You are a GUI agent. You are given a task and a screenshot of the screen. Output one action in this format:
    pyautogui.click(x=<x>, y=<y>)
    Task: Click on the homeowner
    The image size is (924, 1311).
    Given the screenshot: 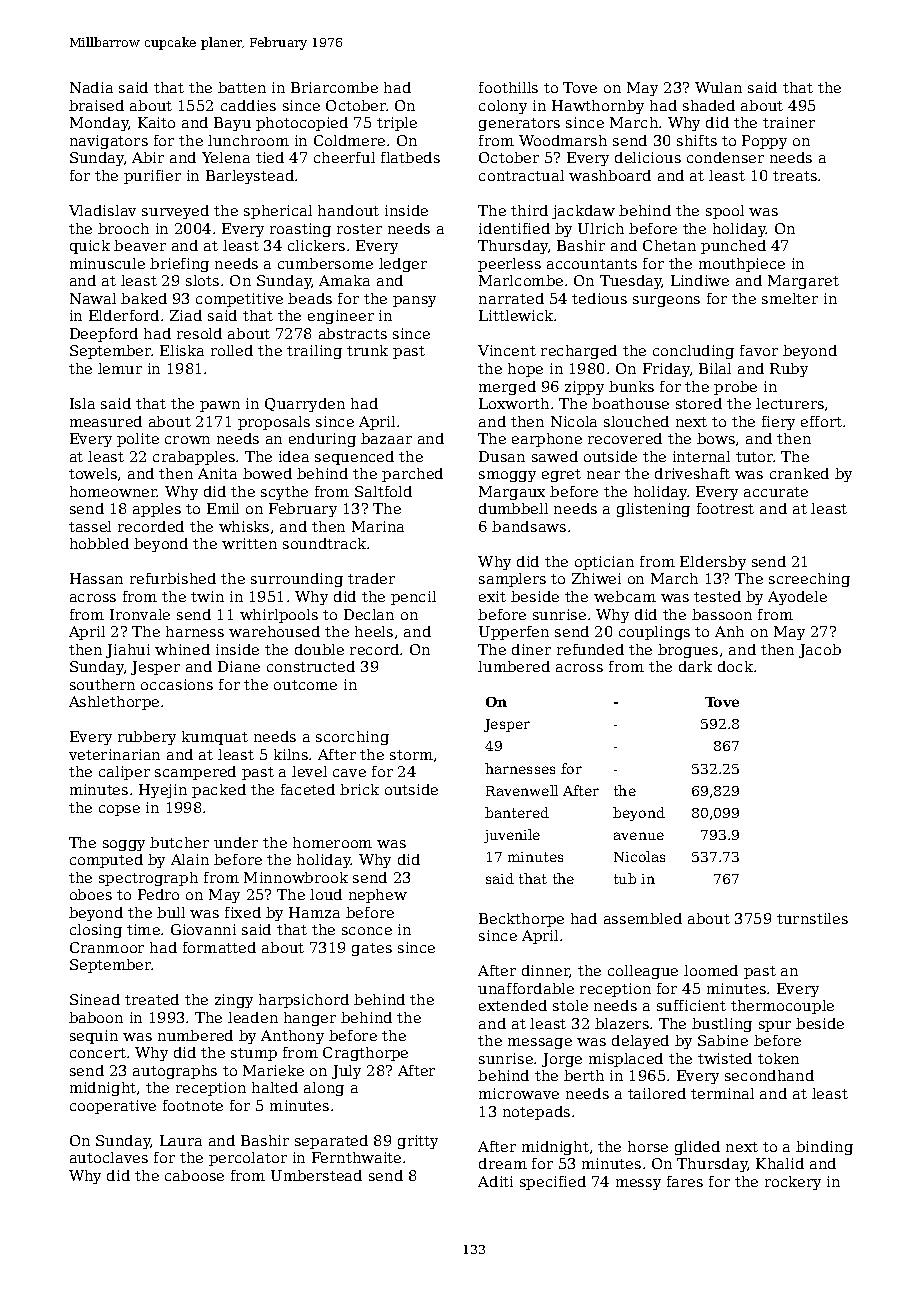 What is the action you would take?
    pyautogui.click(x=113, y=491)
